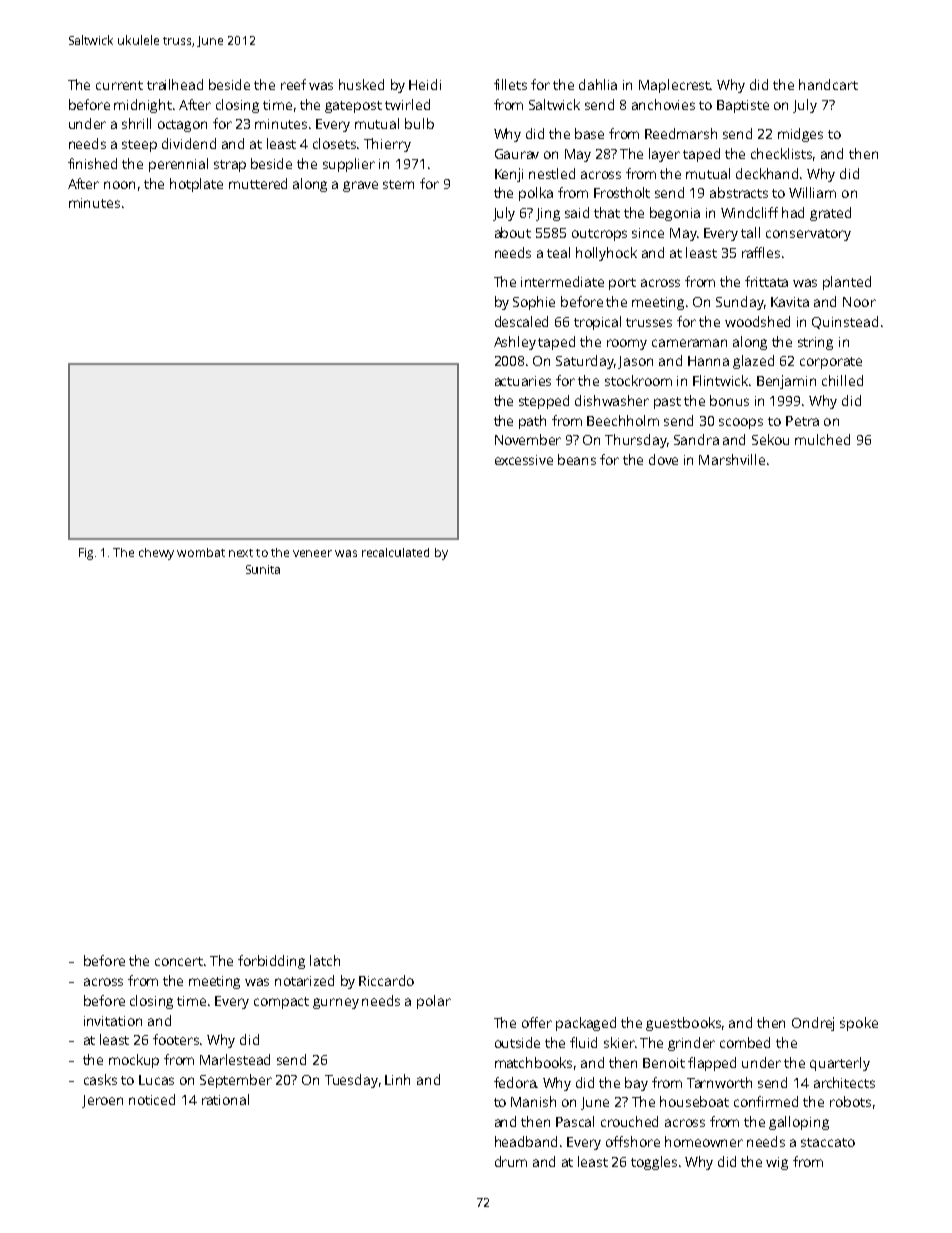  What do you see at coordinates (683, 1024) in the image?
I see `guestbooks` at bounding box center [683, 1024].
